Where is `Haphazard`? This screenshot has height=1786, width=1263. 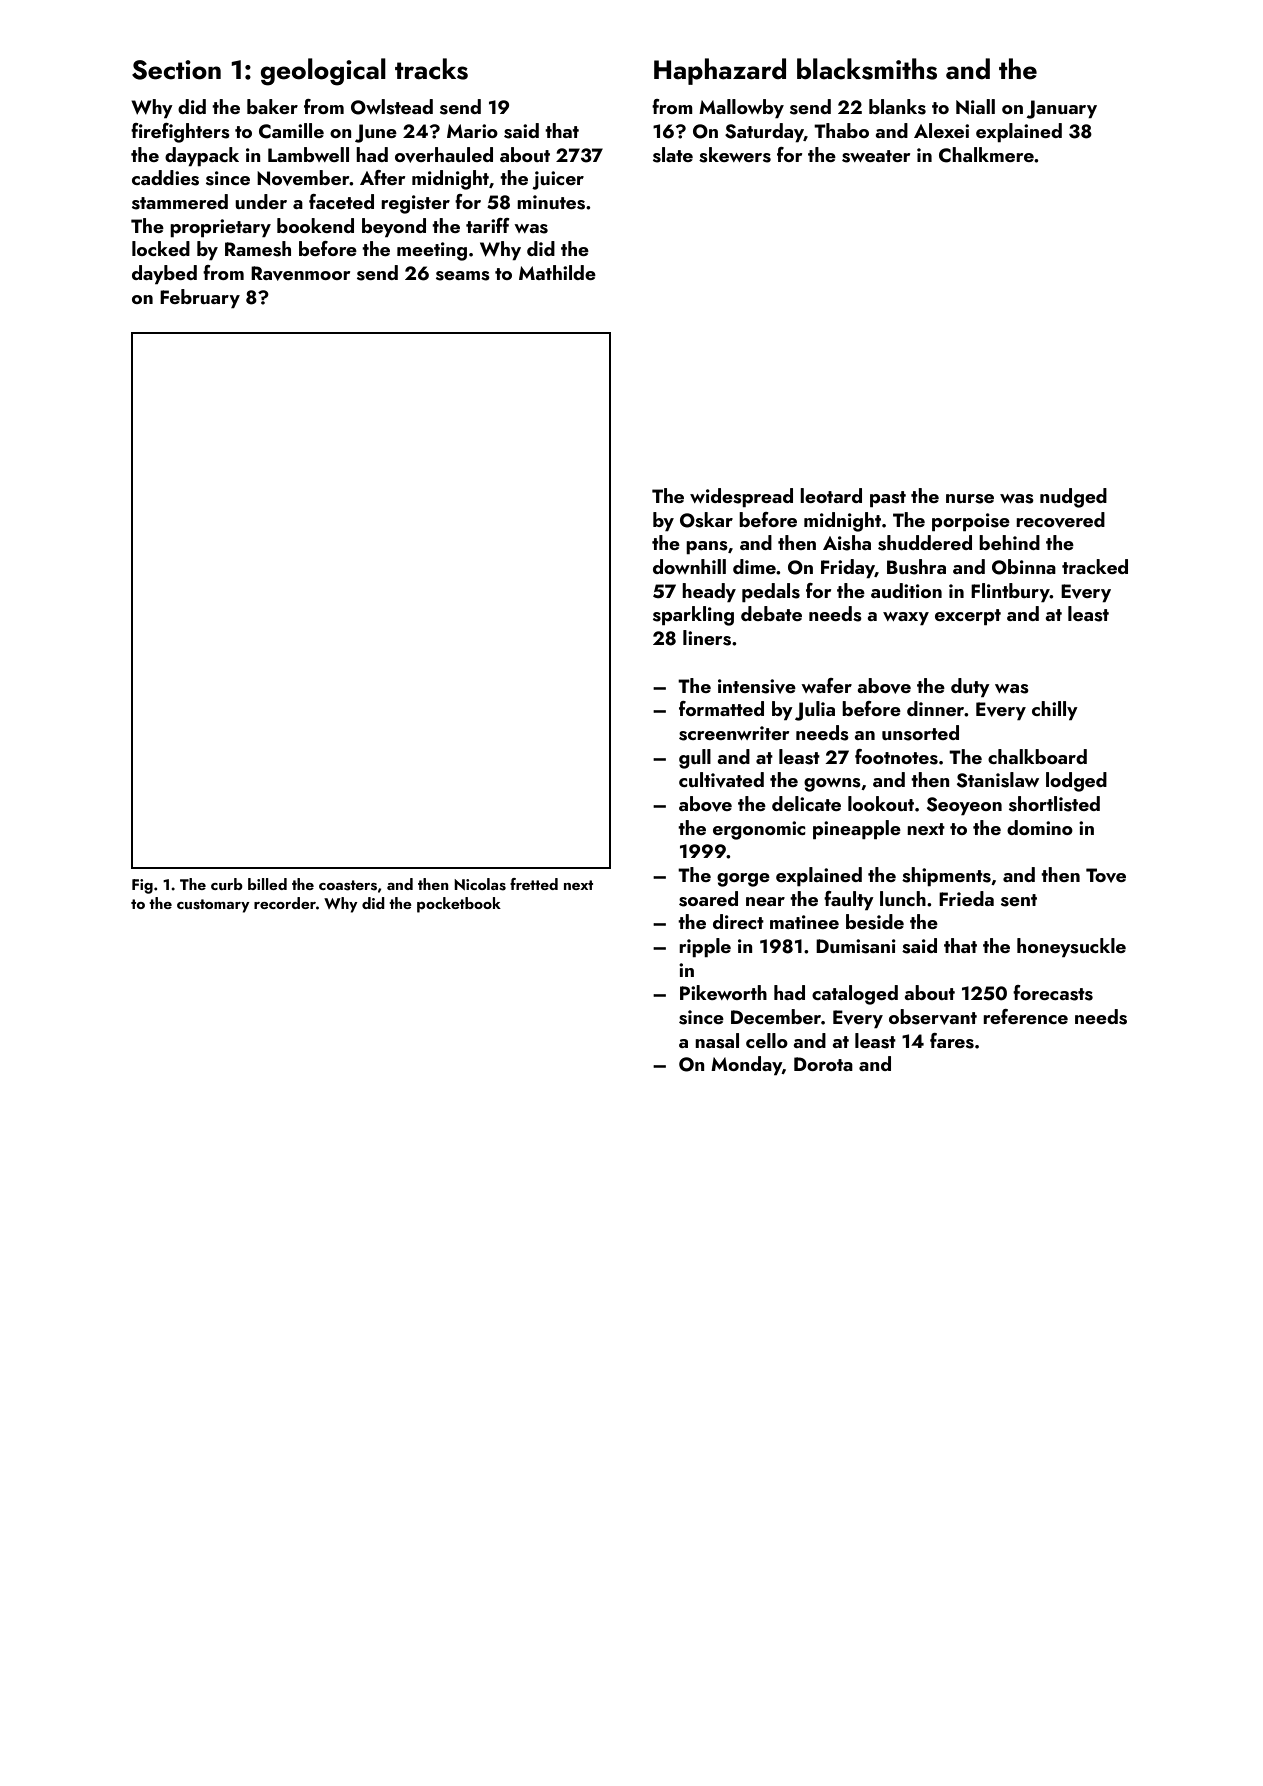 Haphazard is located at coordinates (720, 71).
